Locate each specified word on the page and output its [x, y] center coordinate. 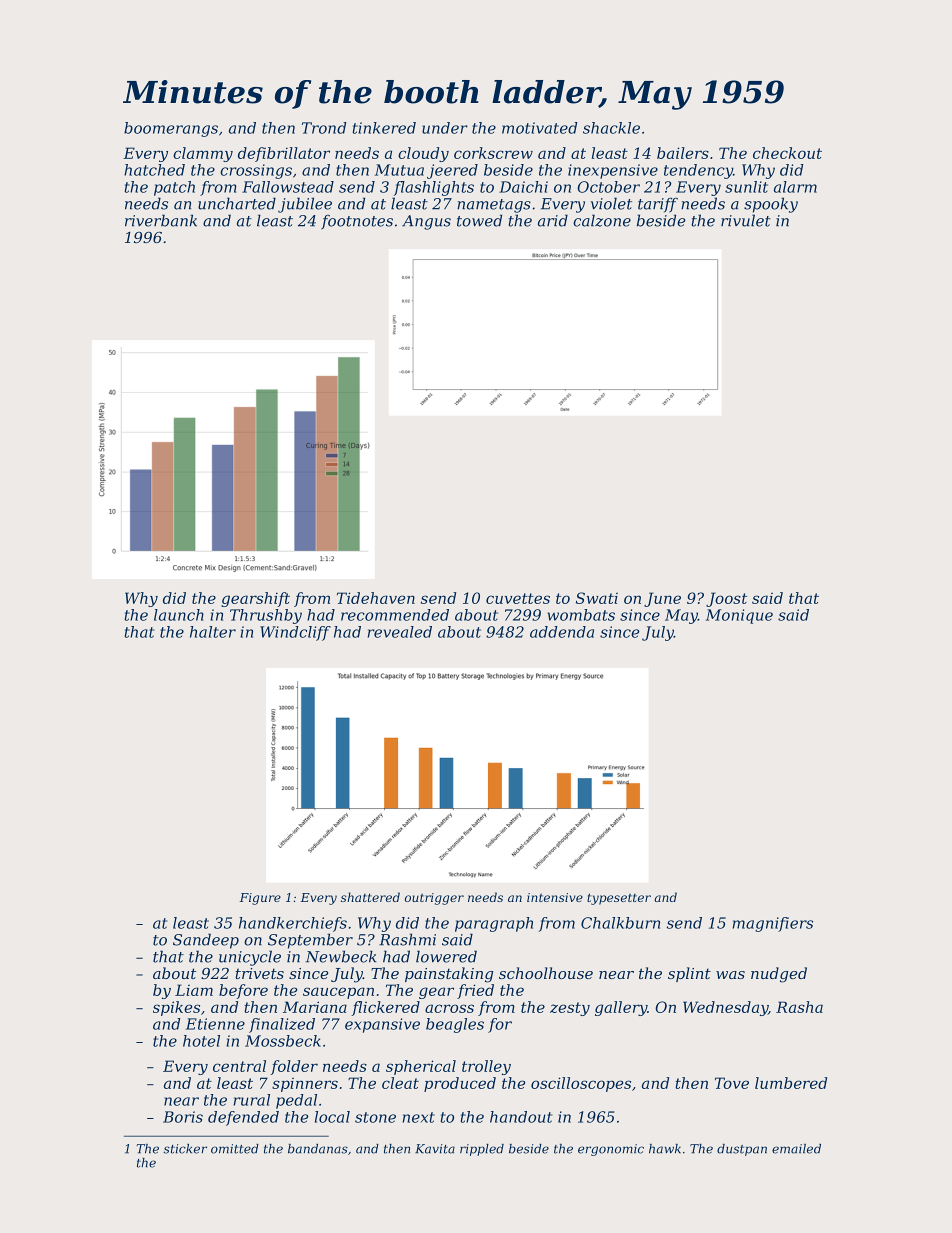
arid [553, 220]
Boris [183, 1117]
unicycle [250, 958]
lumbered [791, 1083]
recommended [395, 615]
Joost [726, 599]
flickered [385, 1008]
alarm [795, 187]
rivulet [746, 220]
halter [213, 632]
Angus [426, 222]
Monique [739, 616]
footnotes [357, 222]
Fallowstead [288, 187]
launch [179, 615]
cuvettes [518, 598]
